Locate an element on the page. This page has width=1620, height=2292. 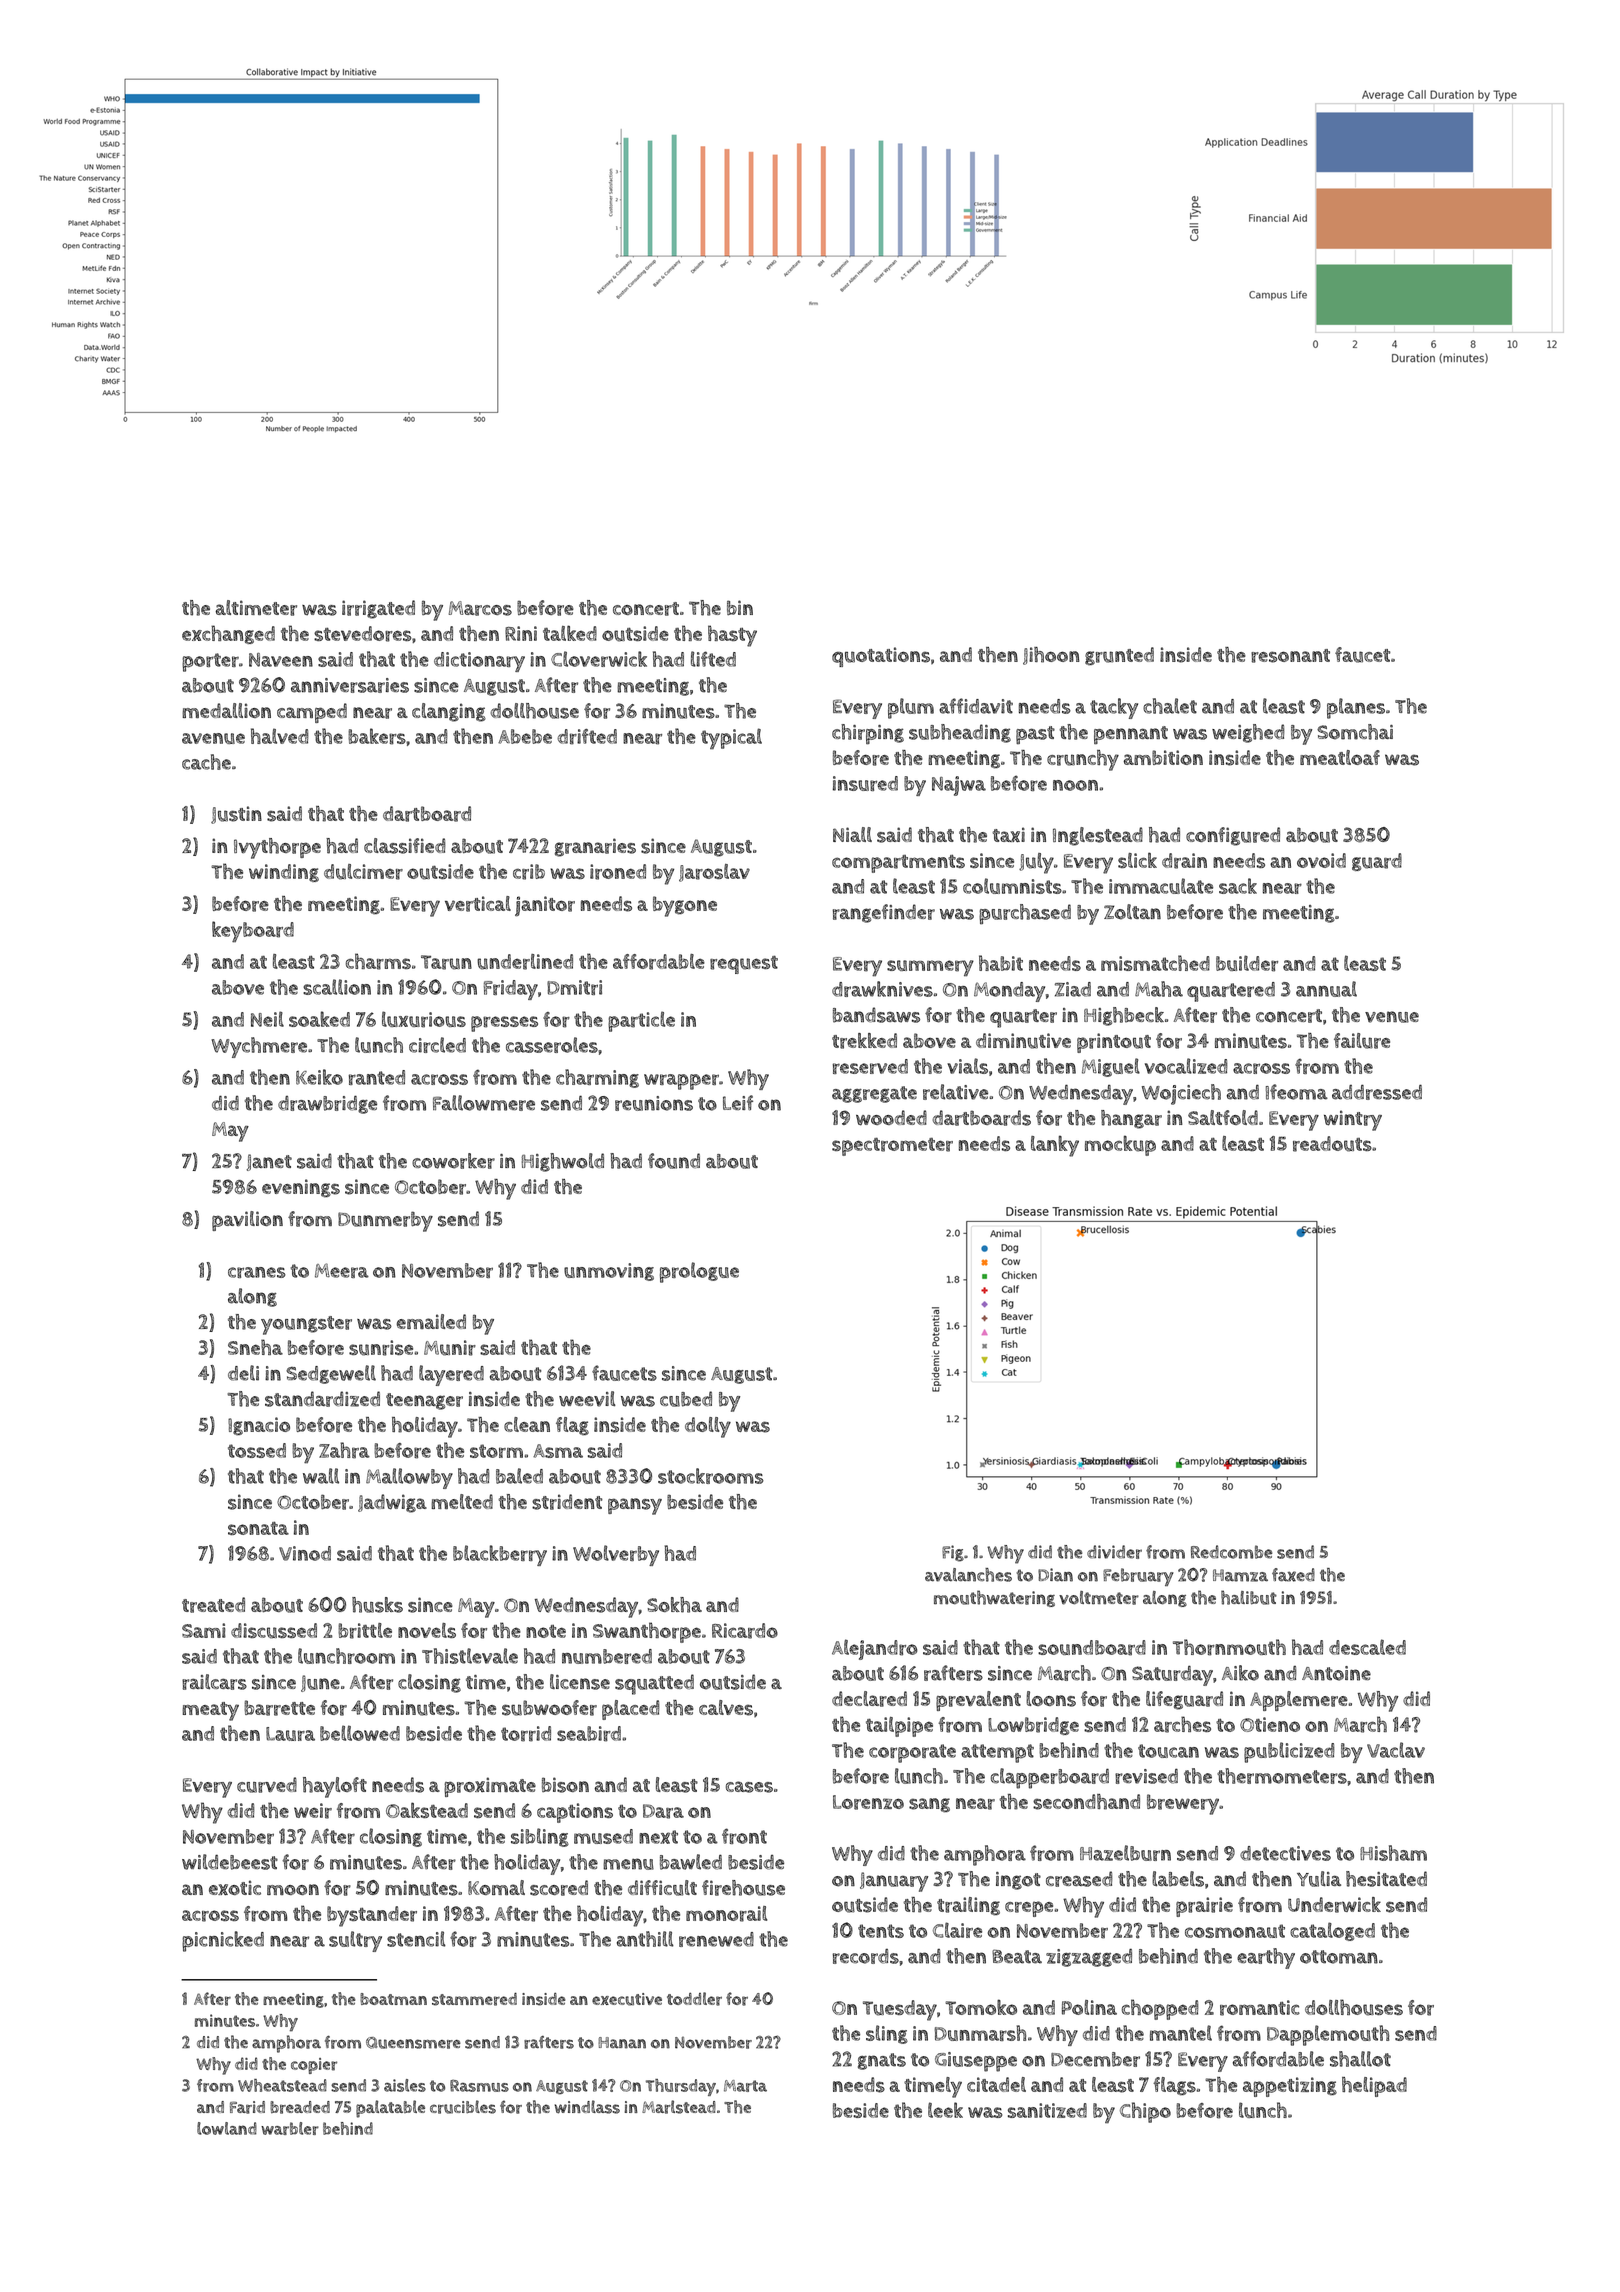
windlass is located at coordinates (587, 2107).
